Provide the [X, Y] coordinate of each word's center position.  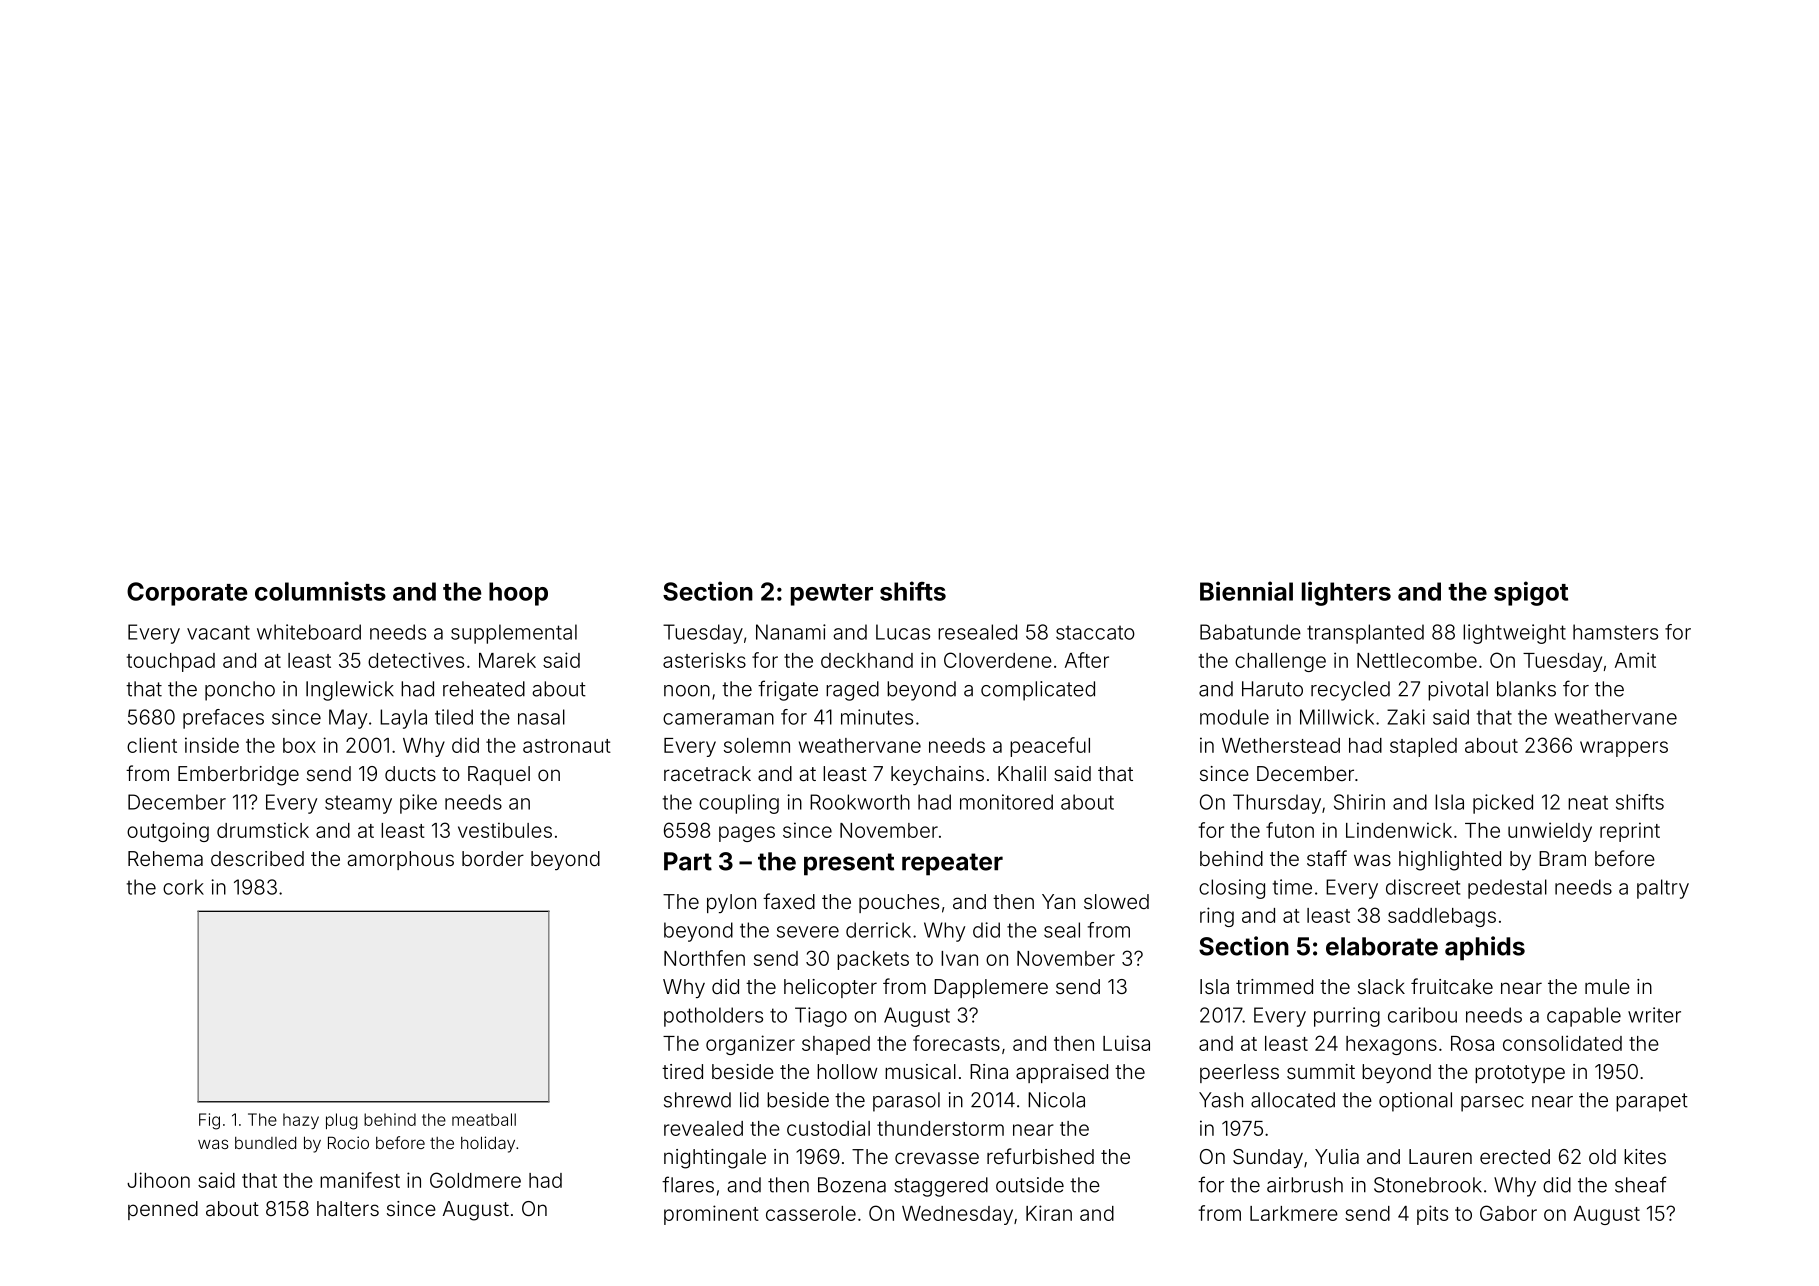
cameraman [718, 719]
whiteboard [309, 632]
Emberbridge [238, 776]
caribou [1422, 1015]
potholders [713, 1017]
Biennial [1246, 591]
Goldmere [475, 1180]
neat [1588, 802]
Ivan [959, 958]
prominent [711, 1215]
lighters [1346, 593]
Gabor [1508, 1213]
